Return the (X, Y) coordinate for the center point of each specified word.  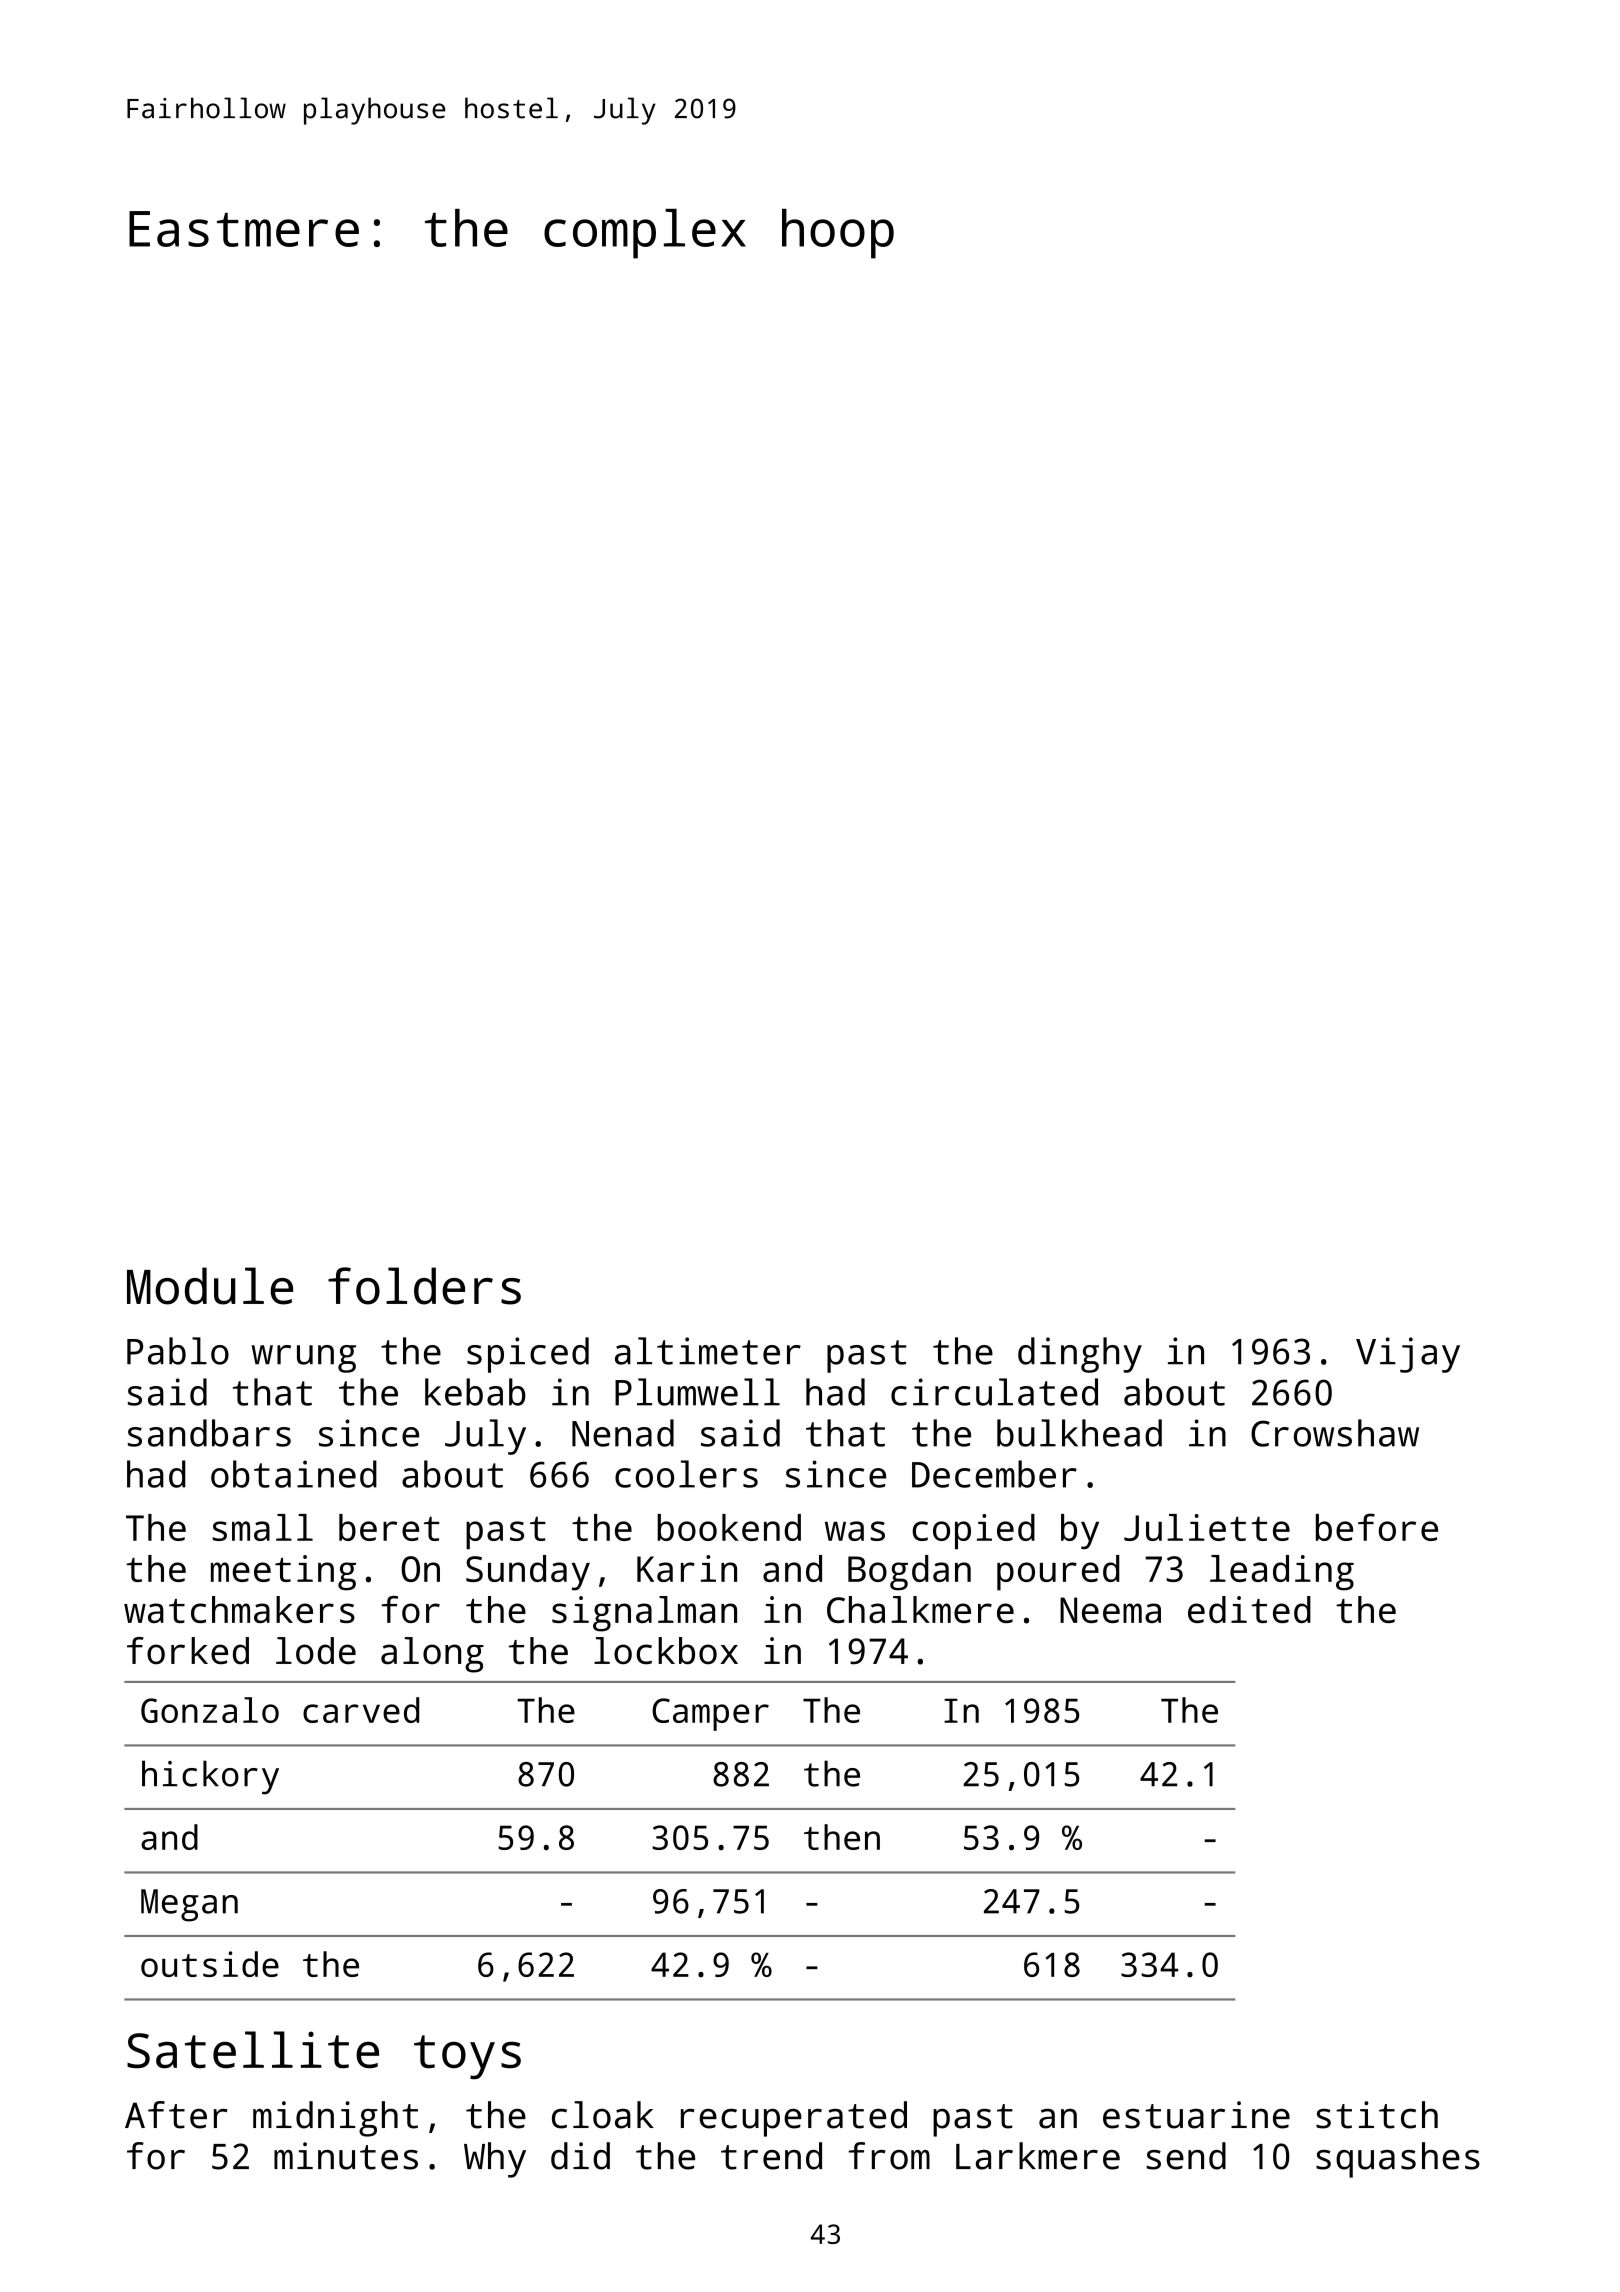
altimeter (708, 1351)
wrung (304, 1359)
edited (1249, 1609)
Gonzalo (210, 1710)
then (842, 1837)
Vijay (1408, 1355)
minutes (346, 2156)
